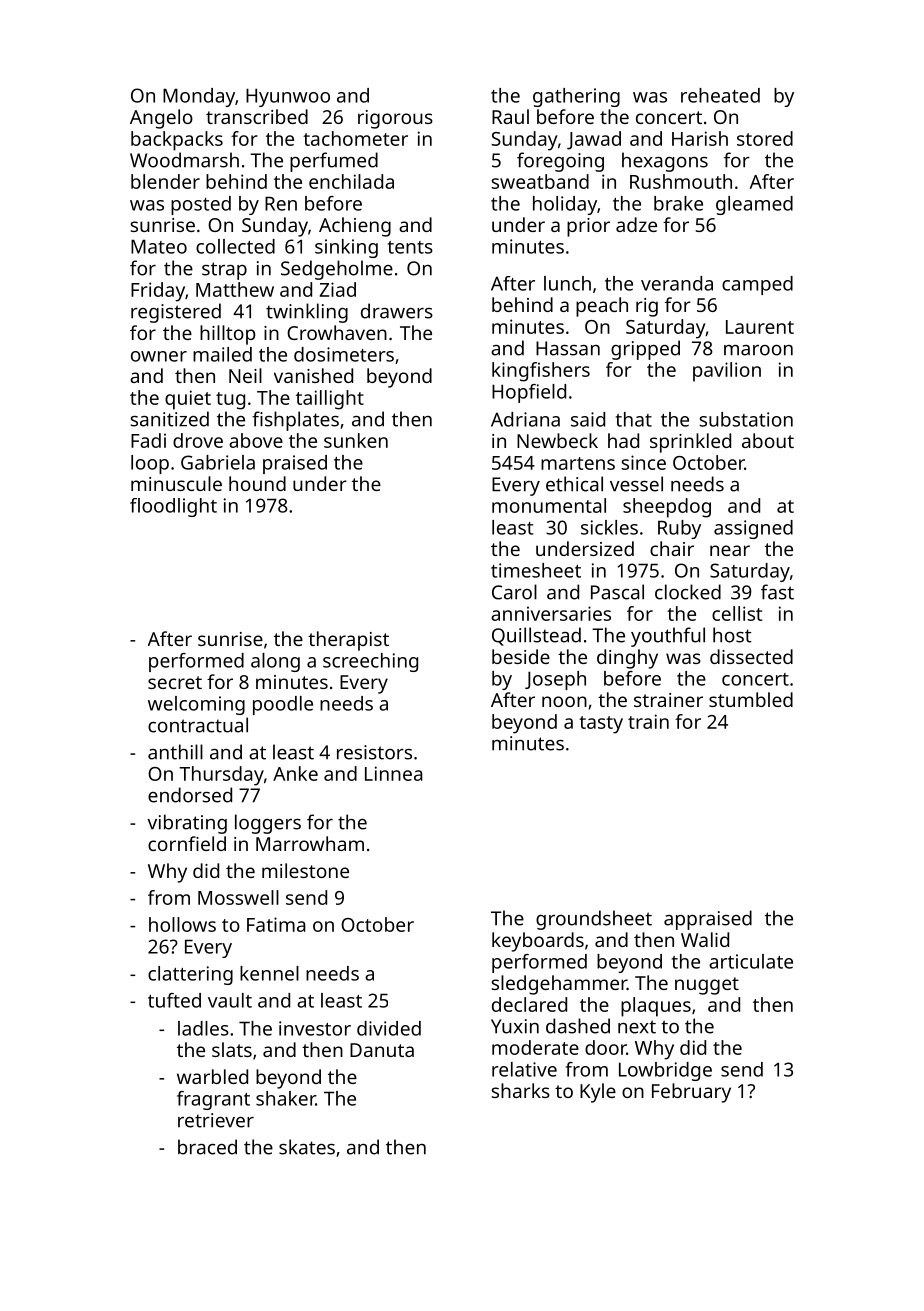 The width and height of the image is (924, 1311). I want to click on Neil, so click(245, 375).
